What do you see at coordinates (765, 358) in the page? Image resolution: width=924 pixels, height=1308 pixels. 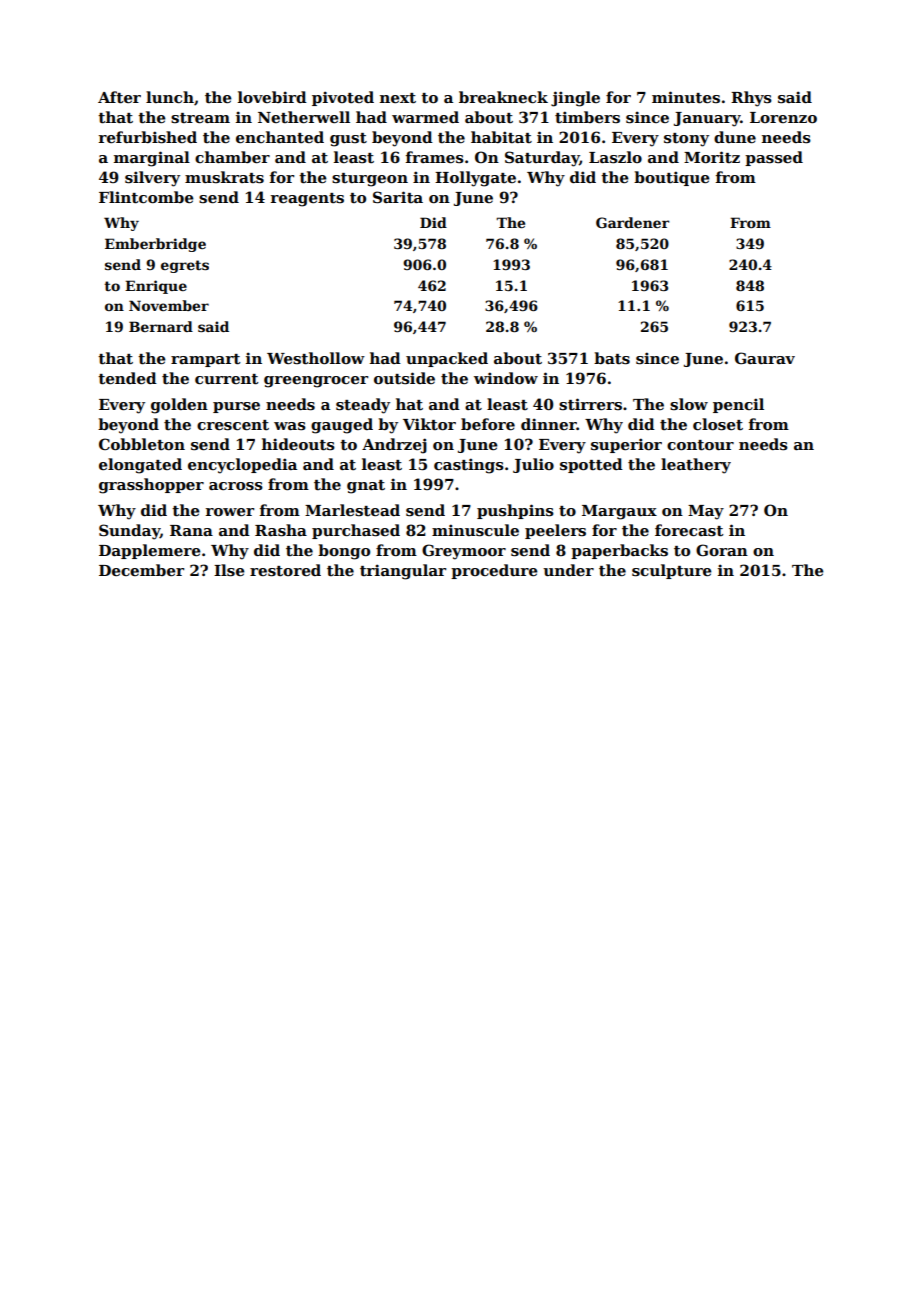 I see `Gaurav` at bounding box center [765, 358].
